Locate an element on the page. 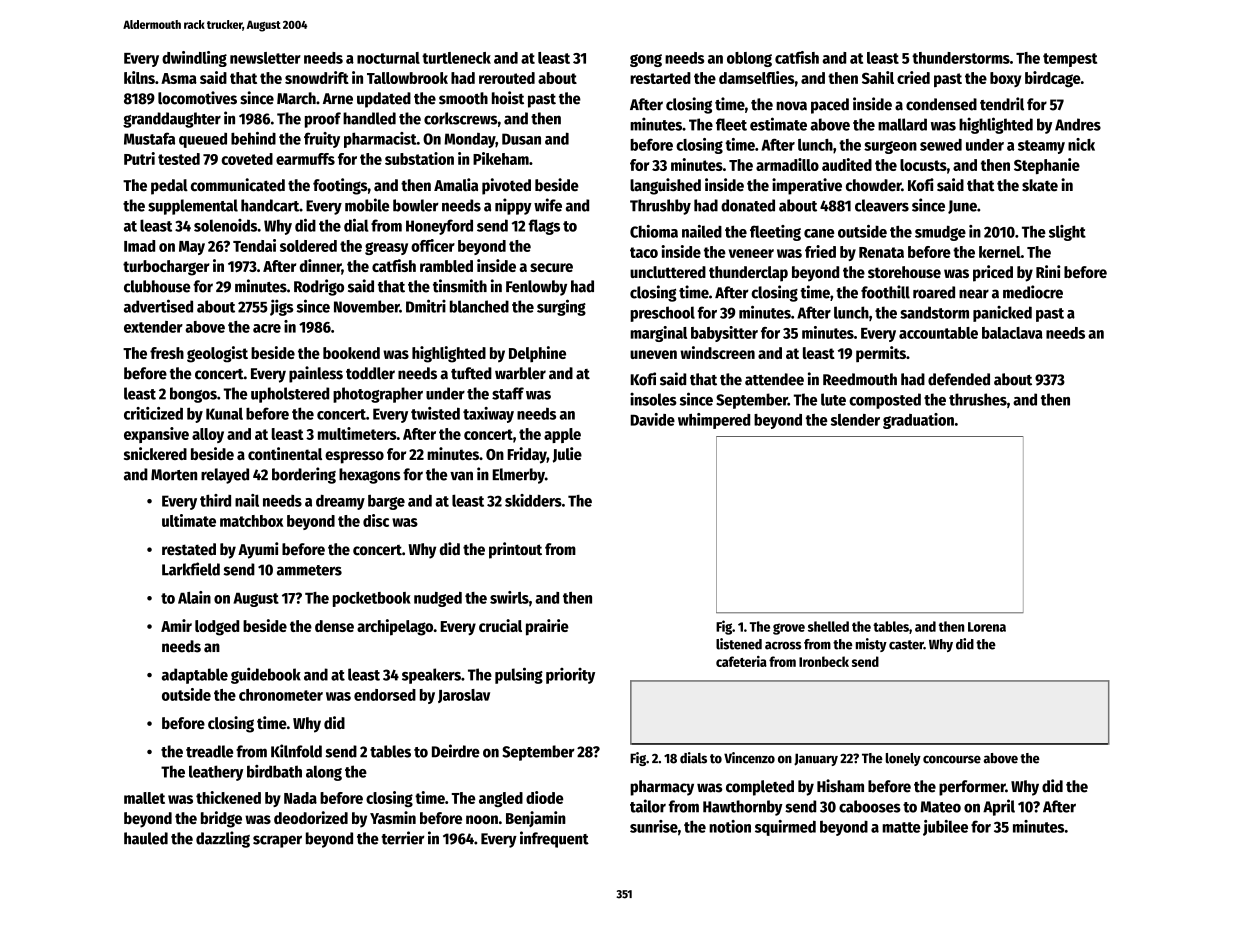 This image has width=1233, height=952. nova is located at coordinates (791, 106).
